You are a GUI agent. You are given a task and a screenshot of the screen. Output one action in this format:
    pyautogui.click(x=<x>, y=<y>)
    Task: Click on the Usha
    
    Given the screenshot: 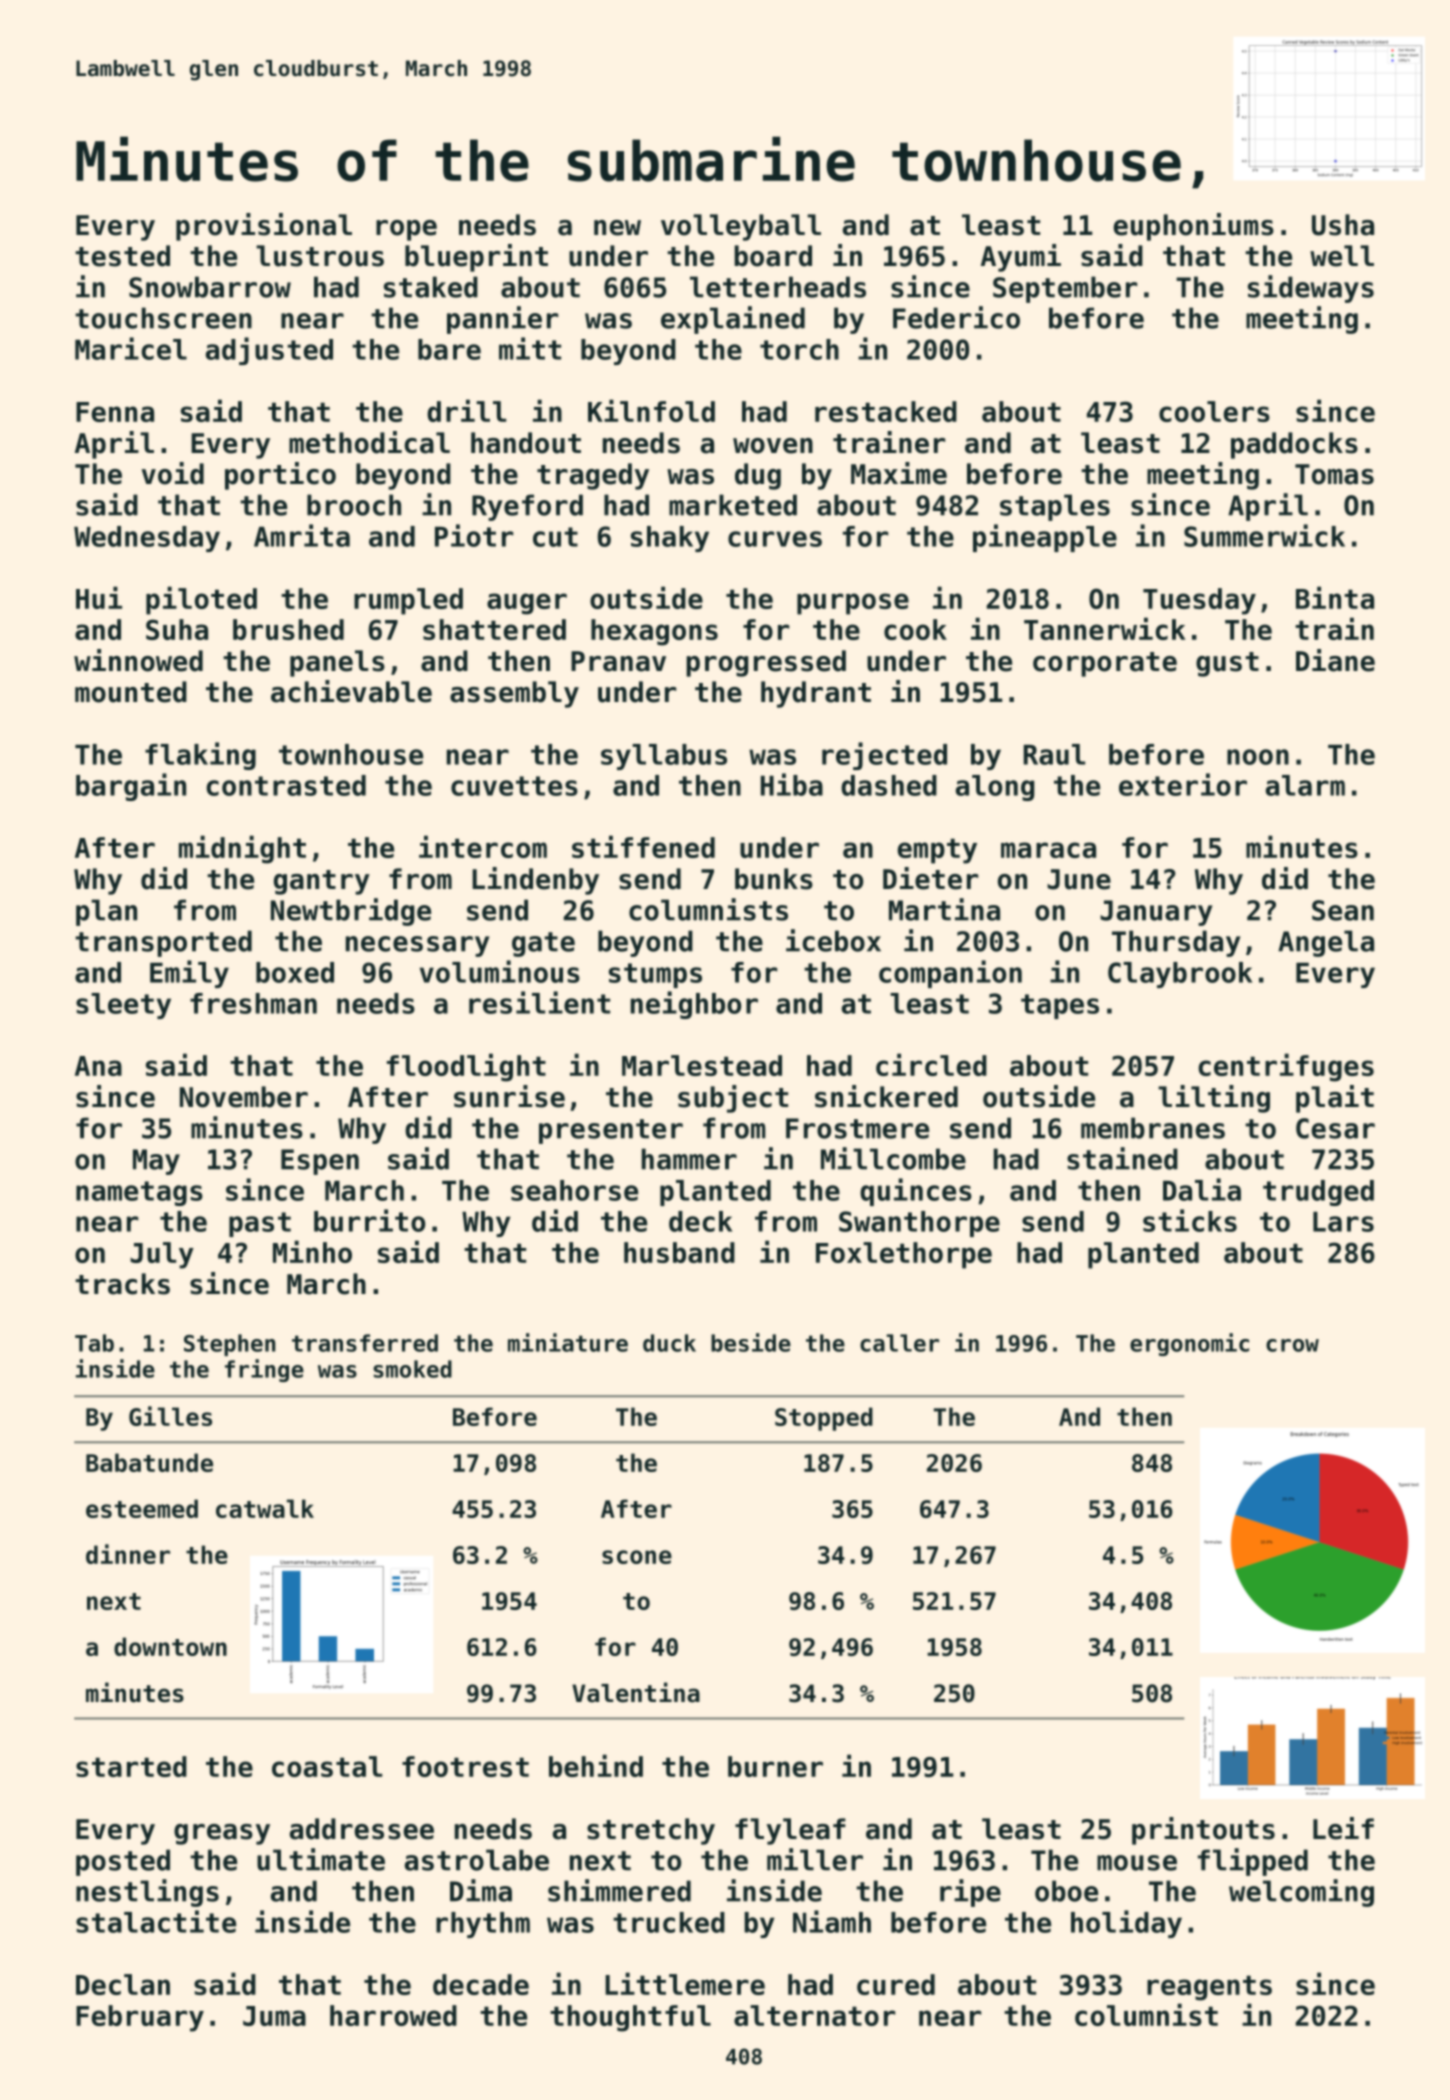 What is the action you would take?
    pyautogui.click(x=1343, y=225)
